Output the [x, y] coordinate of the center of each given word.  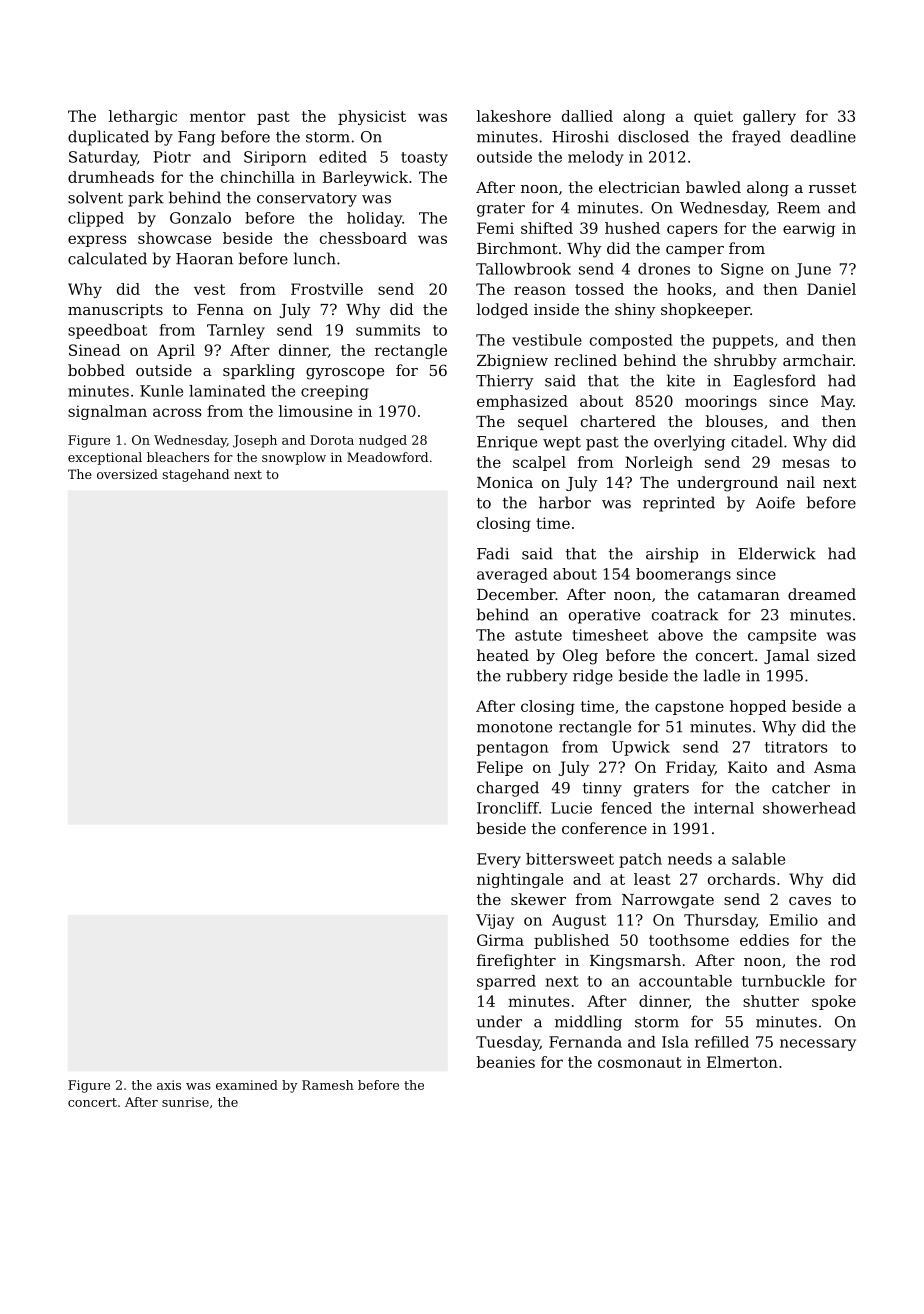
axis [169, 1085]
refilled [722, 1042]
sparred [506, 982]
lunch [315, 258]
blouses [734, 421]
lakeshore [514, 116]
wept [562, 444]
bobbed [96, 370]
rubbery [537, 677]
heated [503, 655]
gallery [769, 117]
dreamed [822, 594]
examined [247, 1085]
